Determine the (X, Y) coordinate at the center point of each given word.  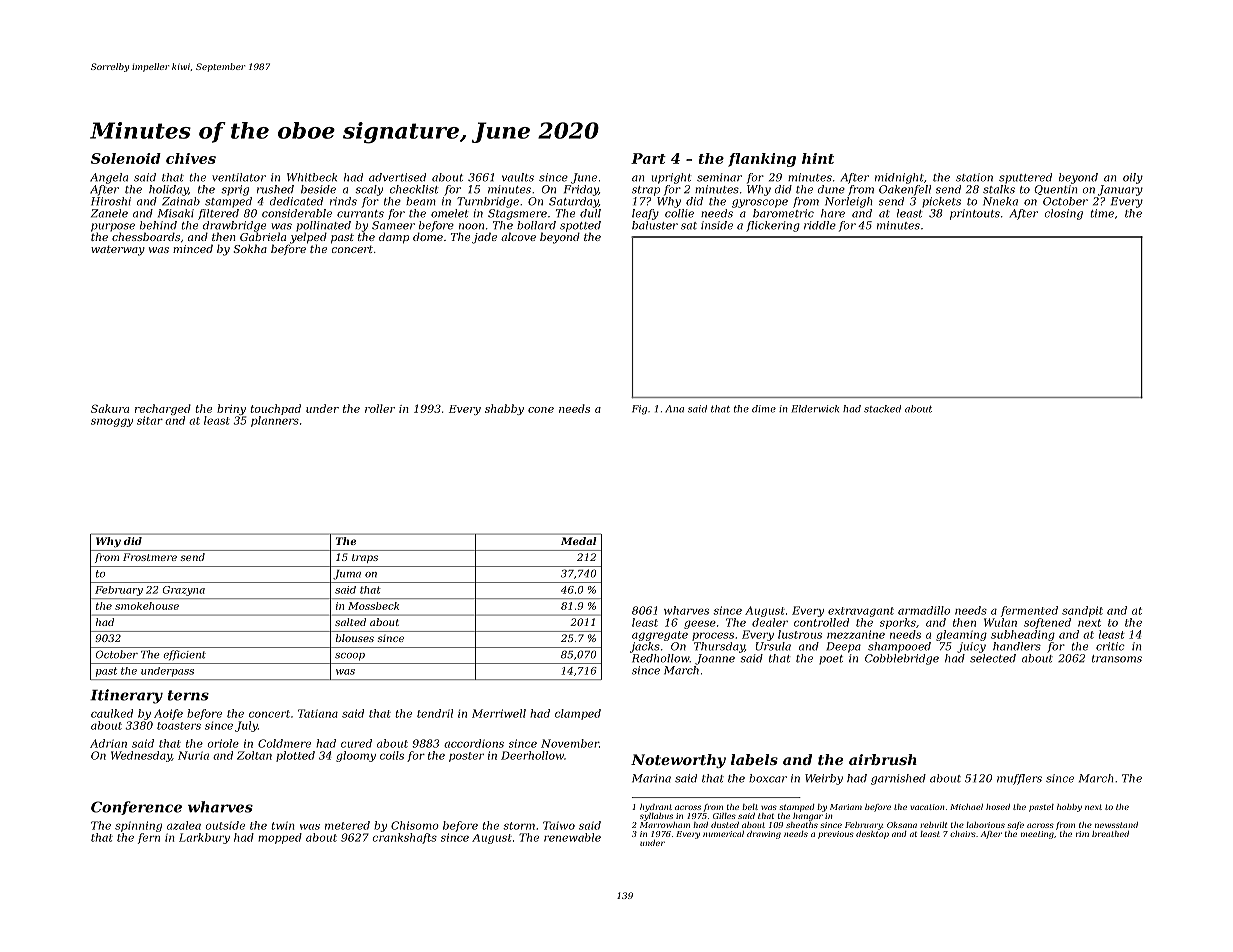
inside (717, 225)
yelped (308, 238)
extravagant (861, 612)
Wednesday (141, 756)
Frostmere (150, 557)
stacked (882, 409)
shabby (504, 409)
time (1102, 213)
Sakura (110, 408)
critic (1110, 646)
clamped (578, 714)
